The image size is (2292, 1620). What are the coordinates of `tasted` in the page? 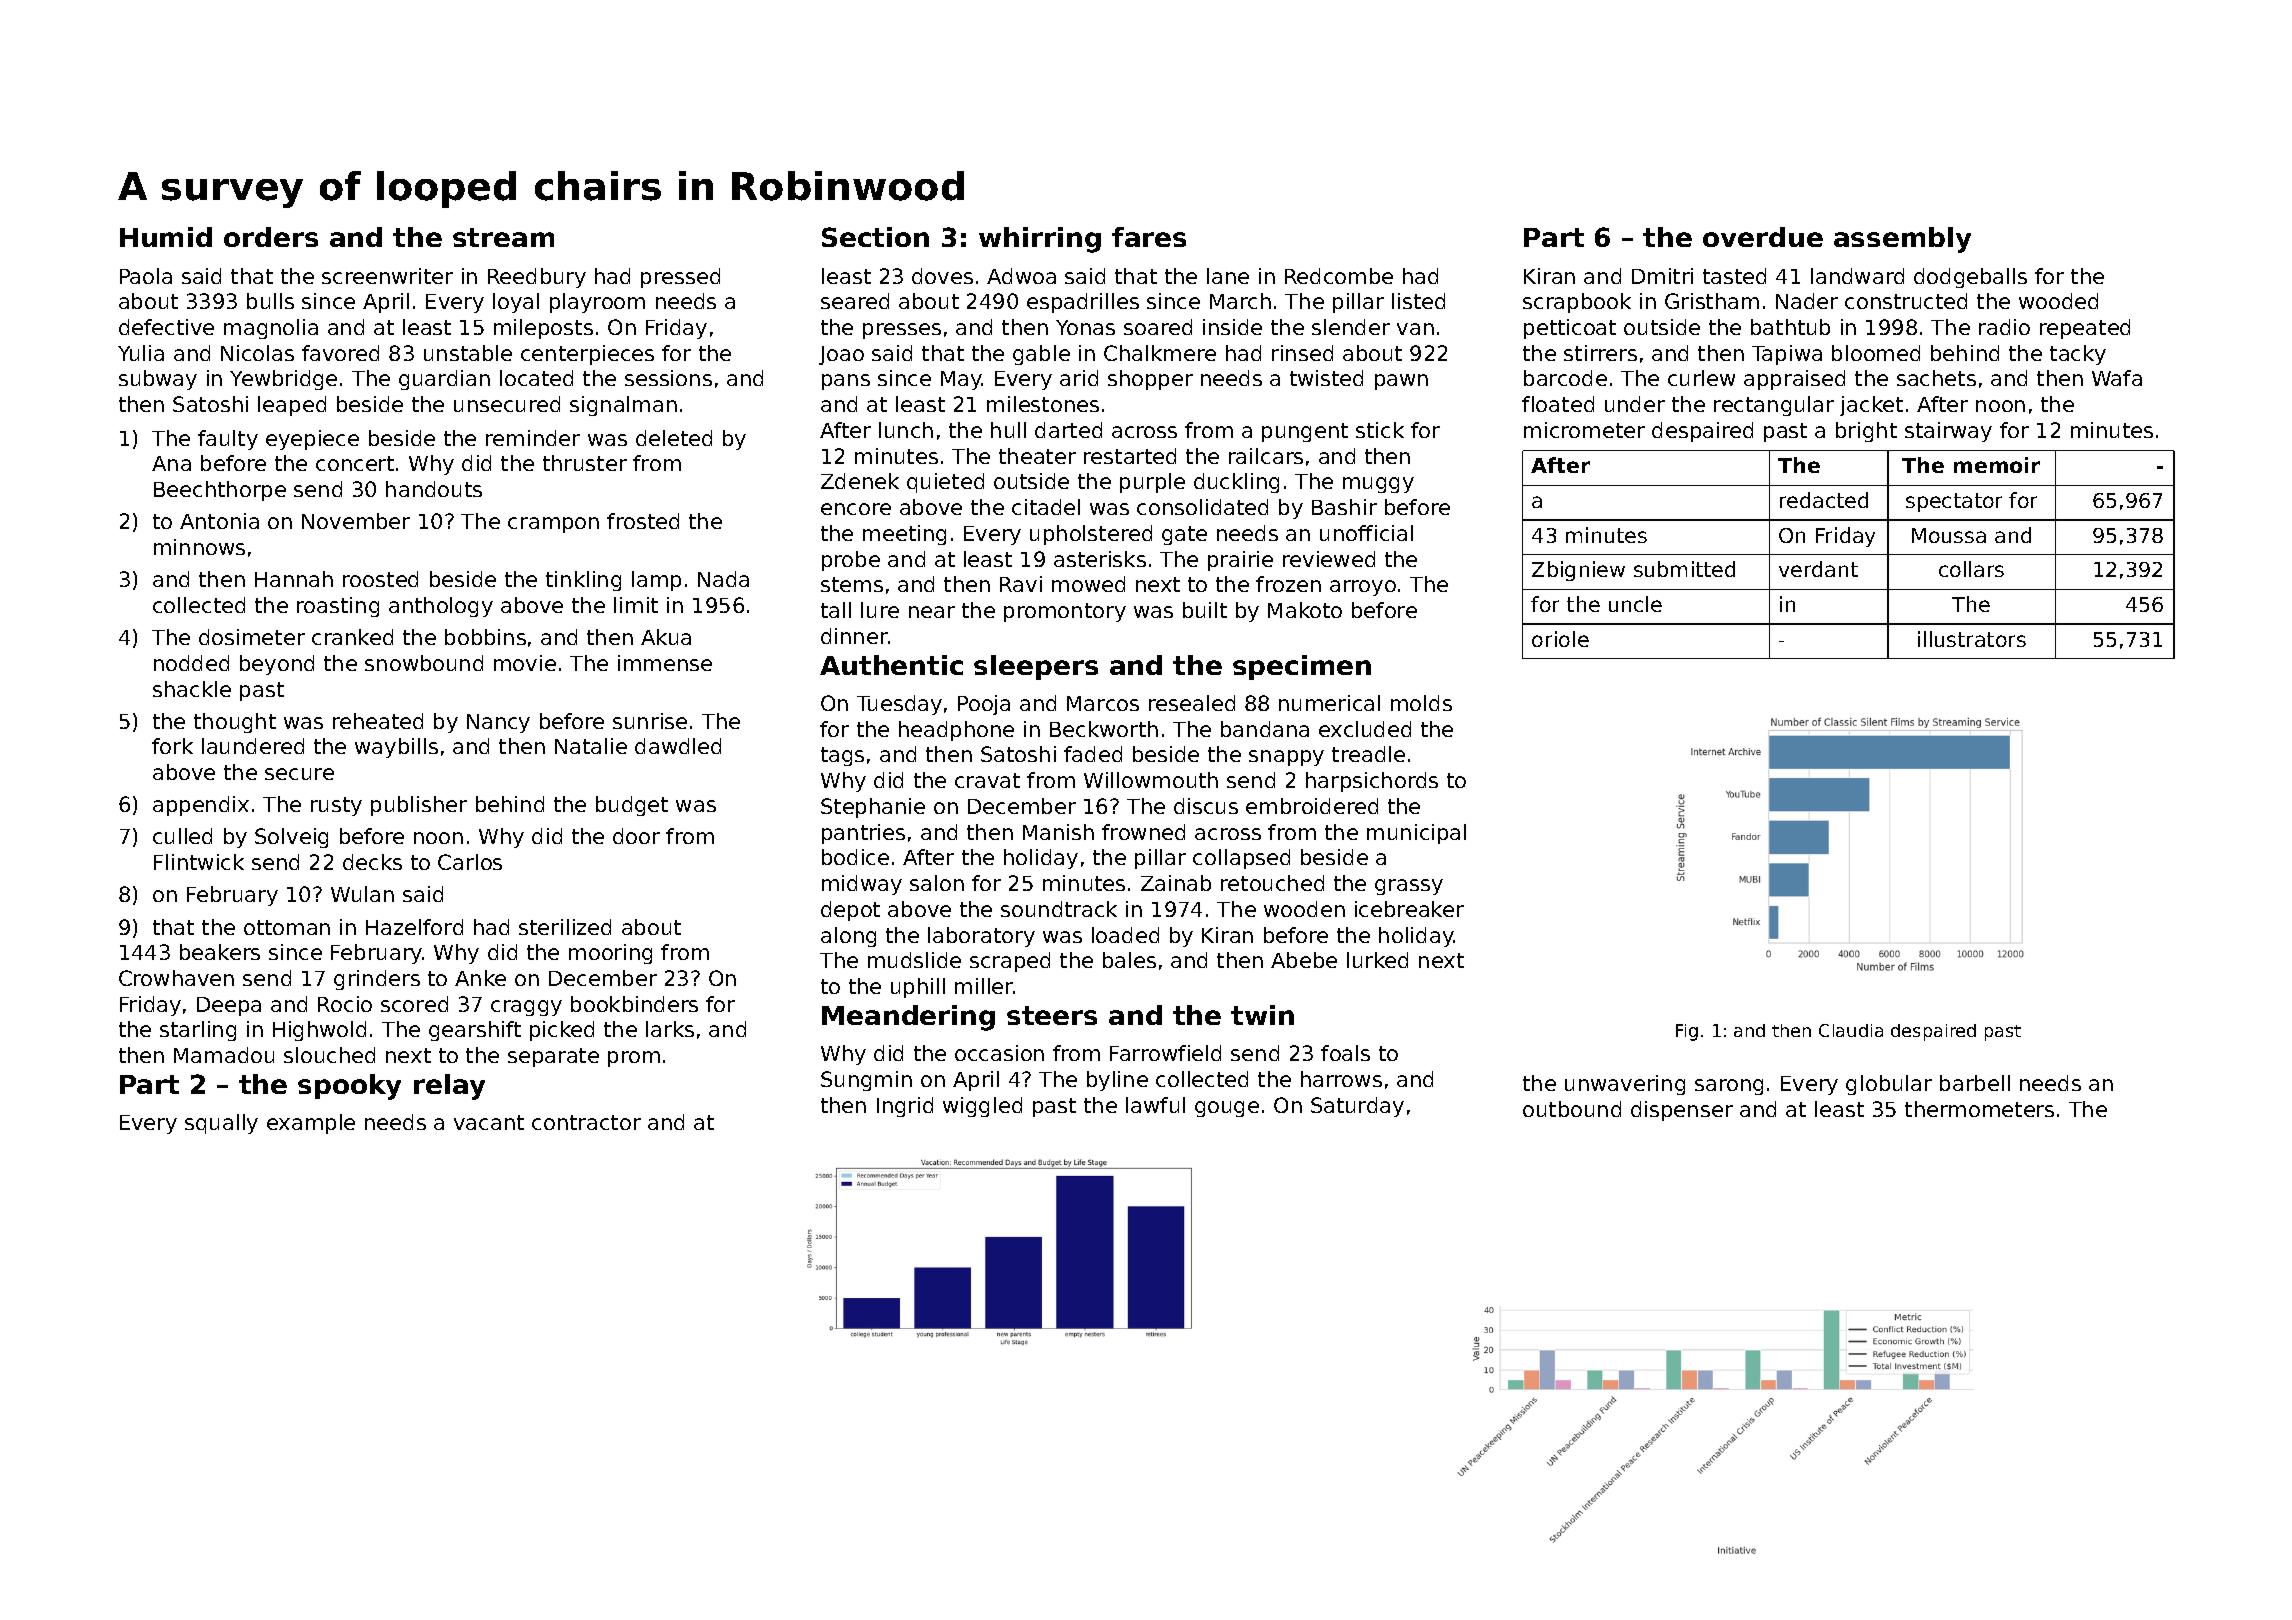 It's located at (1734, 276).
